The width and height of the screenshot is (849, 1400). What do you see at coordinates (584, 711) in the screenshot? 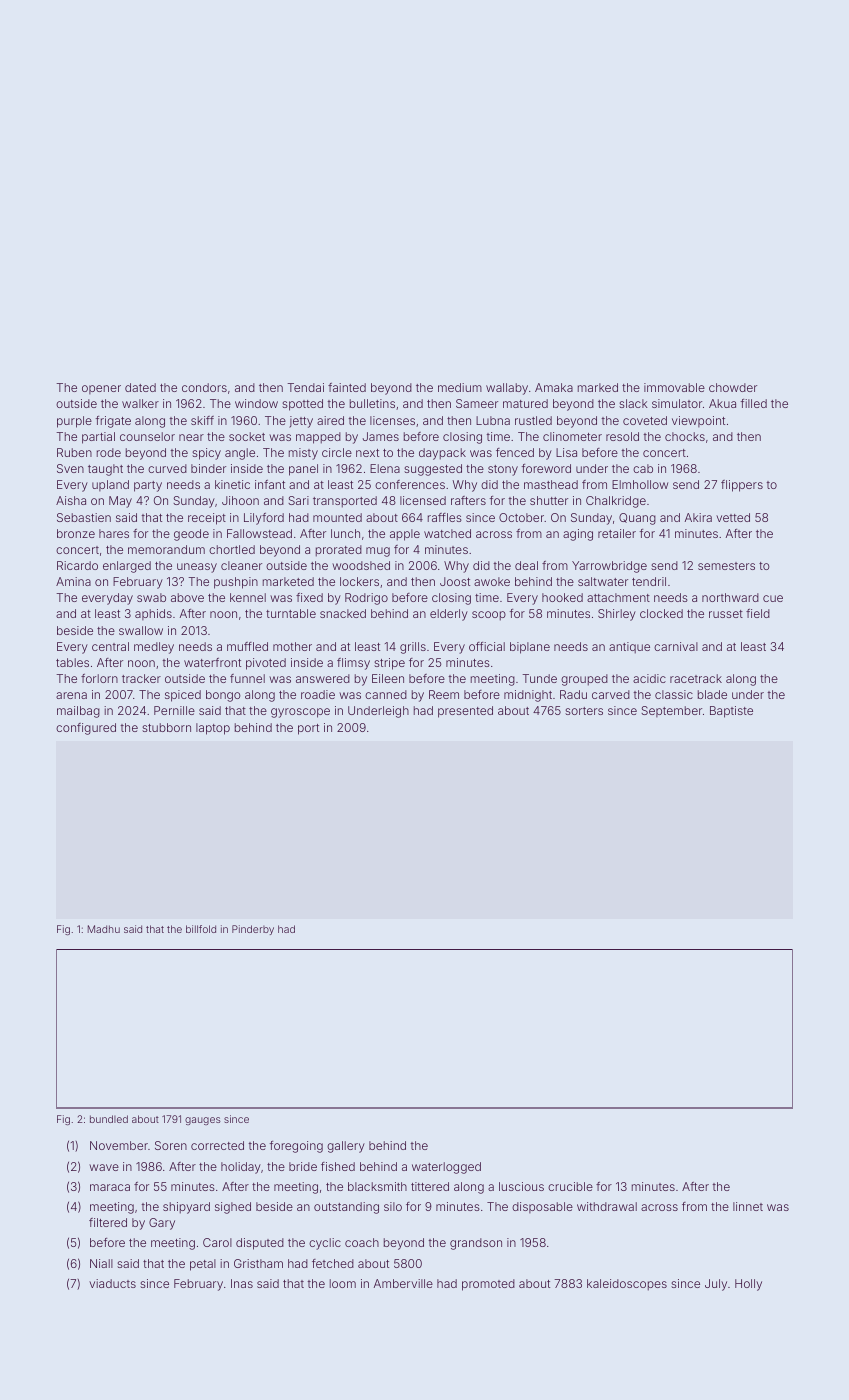
I see `sorters` at bounding box center [584, 711].
